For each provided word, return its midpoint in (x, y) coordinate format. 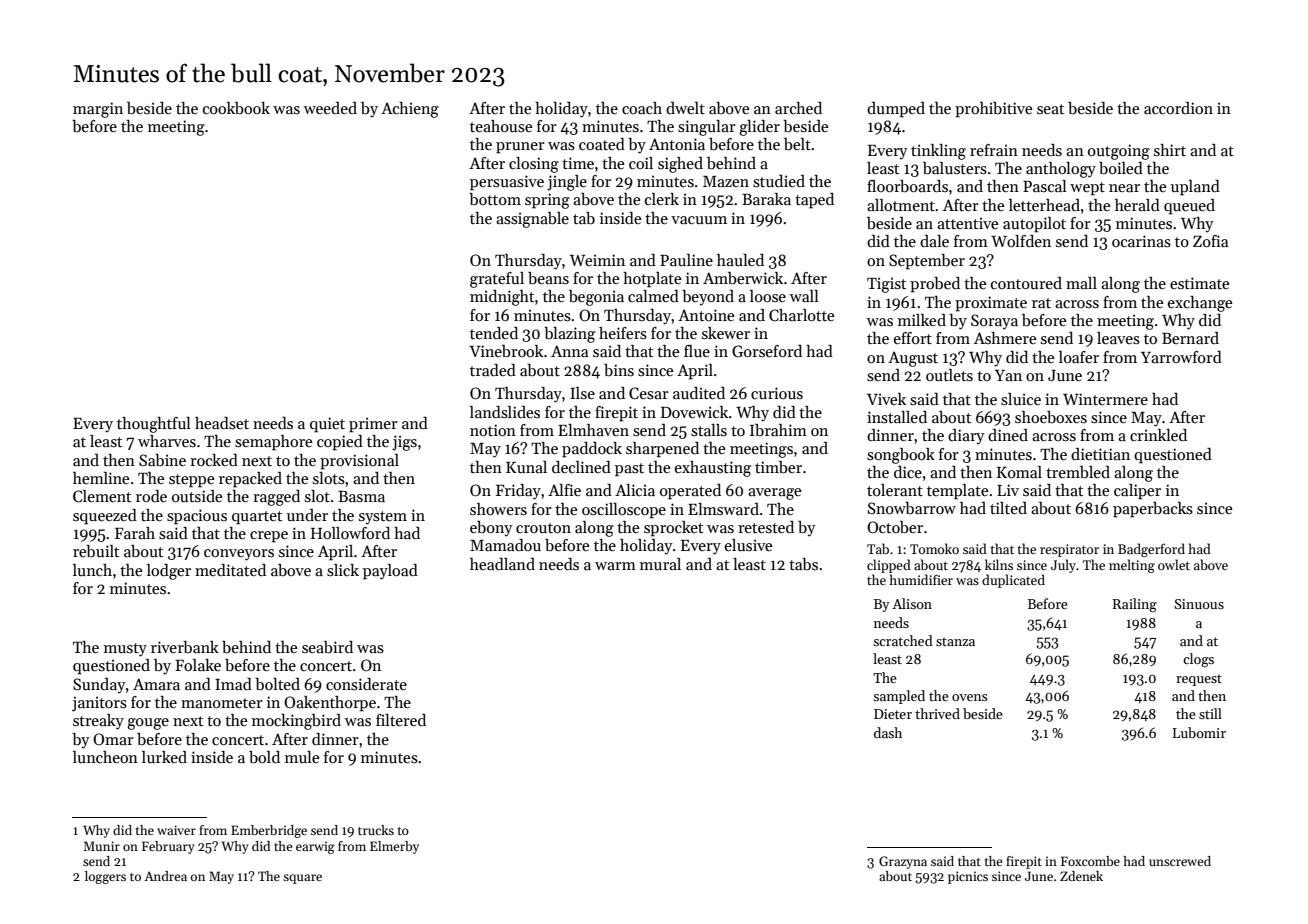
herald (1137, 205)
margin (98, 110)
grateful (497, 280)
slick (343, 570)
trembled (1078, 472)
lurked (164, 757)
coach (642, 108)
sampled (899, 697)
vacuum (699, 220)
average (774, 494)
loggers (105, 877)
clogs (1198, 660)
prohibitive (993, 110)
